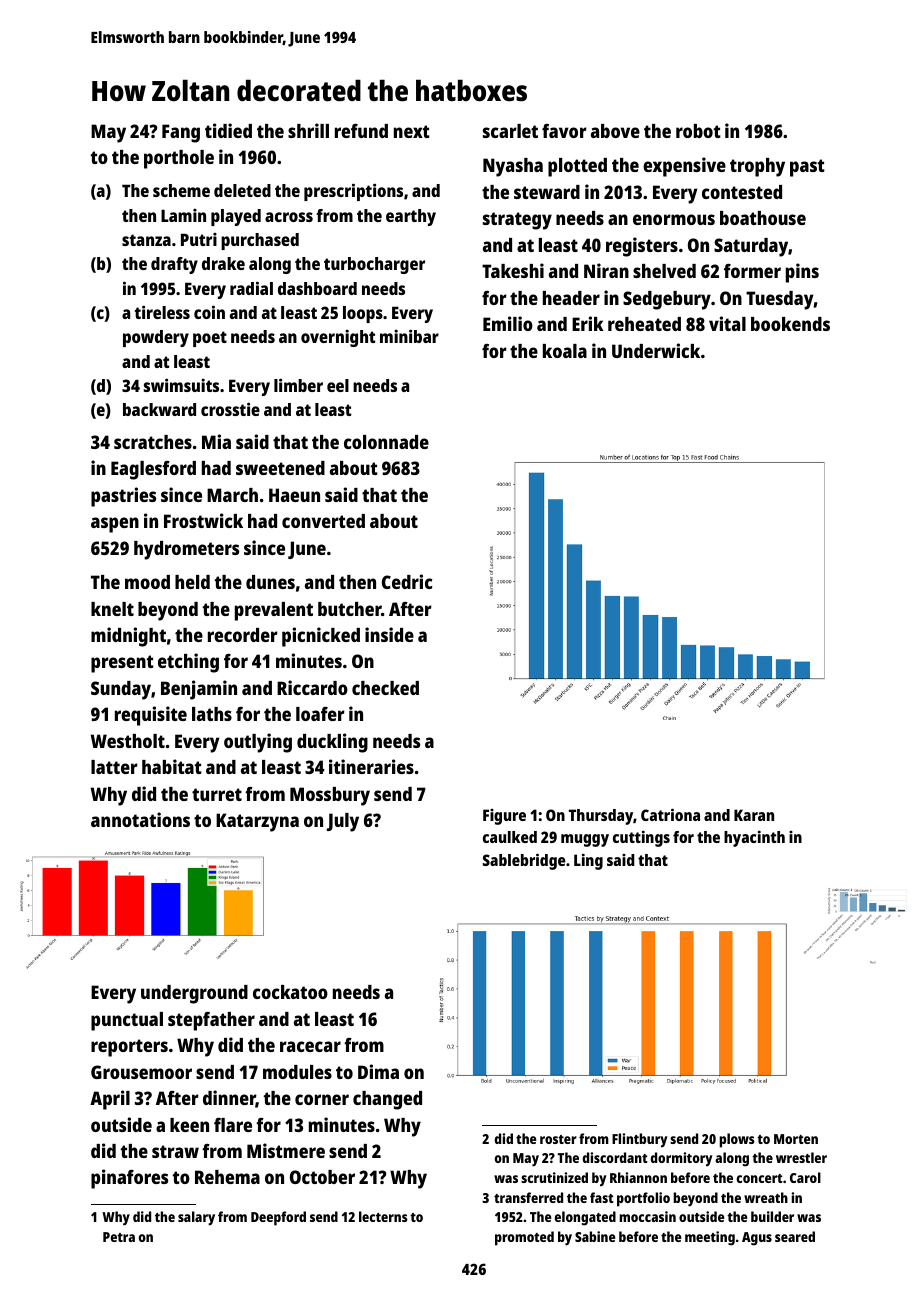 The width and height of the screenshot is (924, 1308). Describe the element at coordinates (159, 409) in the screenshot. I see `backward` at that location.
